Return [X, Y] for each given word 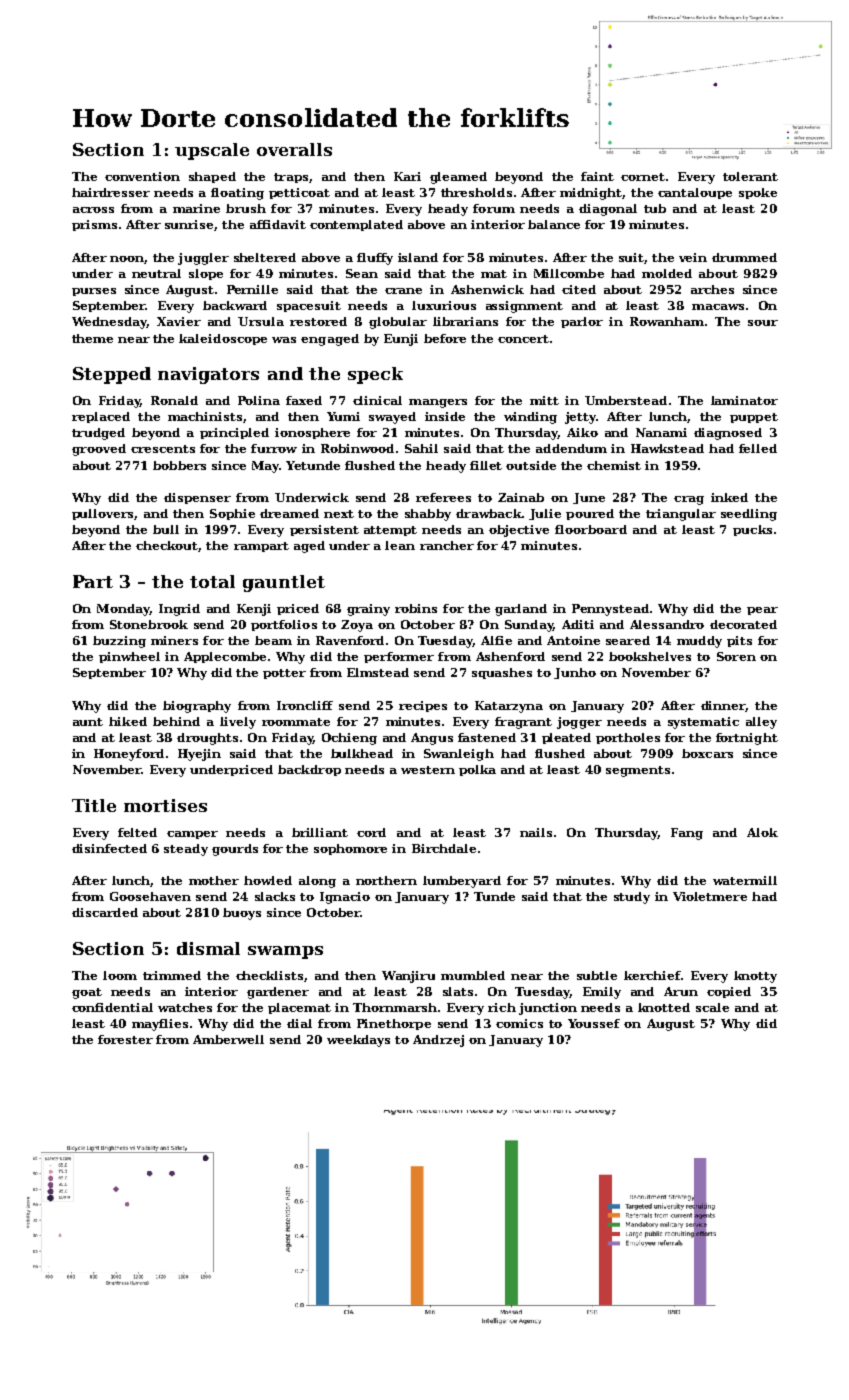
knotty [755, 977]
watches [185, 1007]
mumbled [473, 975]
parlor [582, 322]
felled [758, 448]
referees [443, 497]
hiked [128, 721]
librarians [465, 321]
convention [142, 176]
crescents [163, 449]
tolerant [750, 176]
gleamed [458, 178]
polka [477, 770]
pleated [566, 738]
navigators [208, 375]
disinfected [109, 848]
